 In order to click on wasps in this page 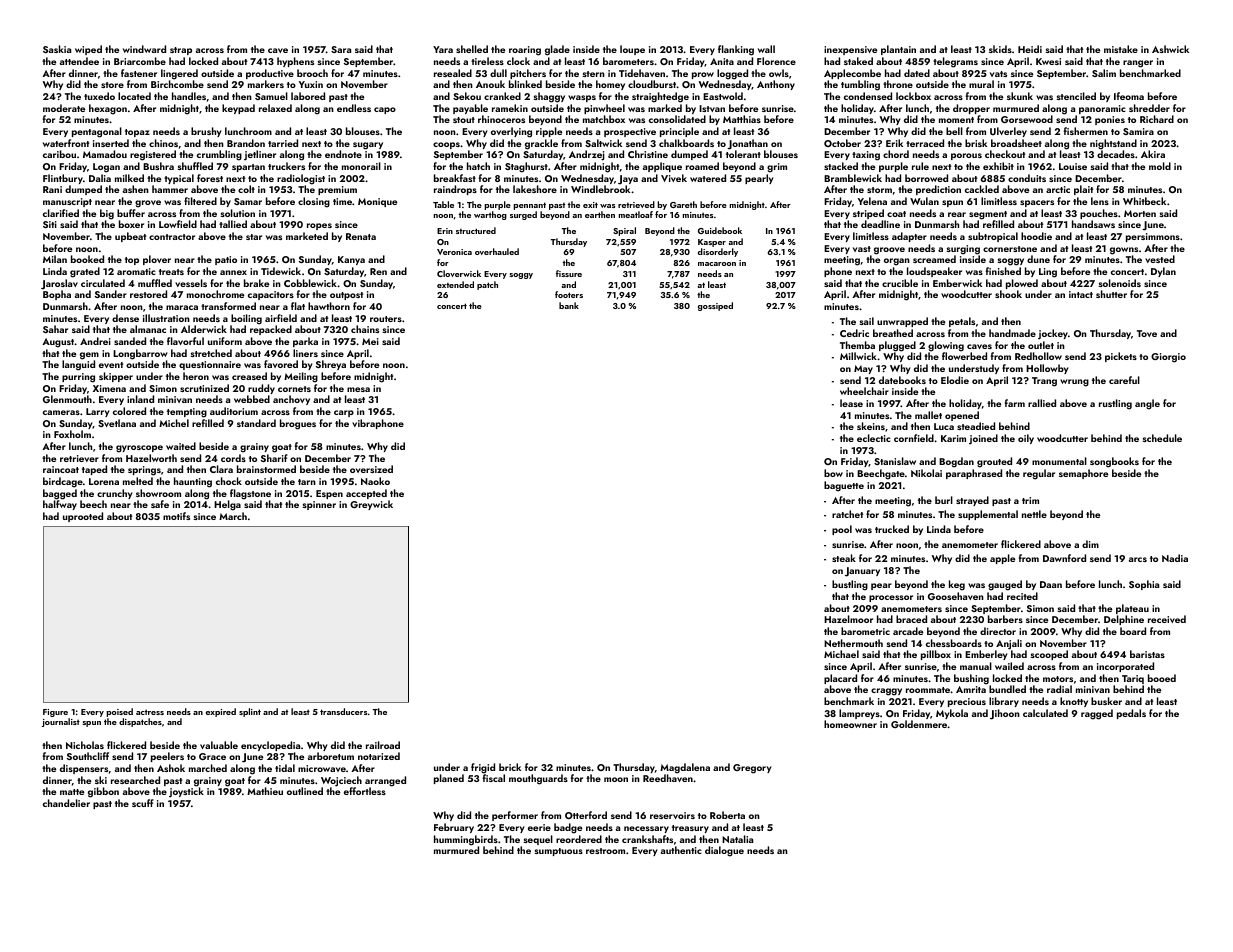, I will do `click(582, 98)`.
